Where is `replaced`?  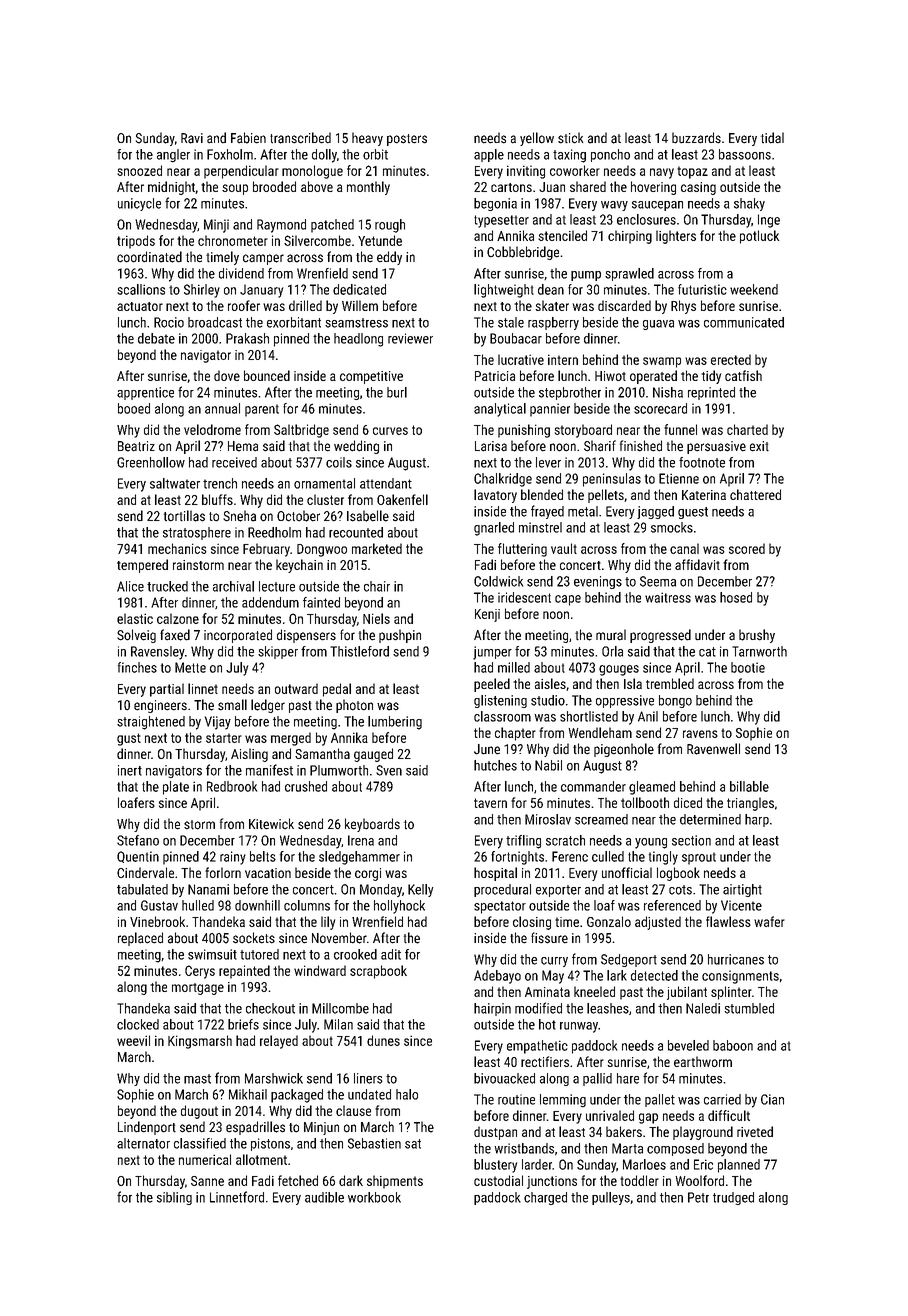 replaced is located at coordinates (140, 939).
